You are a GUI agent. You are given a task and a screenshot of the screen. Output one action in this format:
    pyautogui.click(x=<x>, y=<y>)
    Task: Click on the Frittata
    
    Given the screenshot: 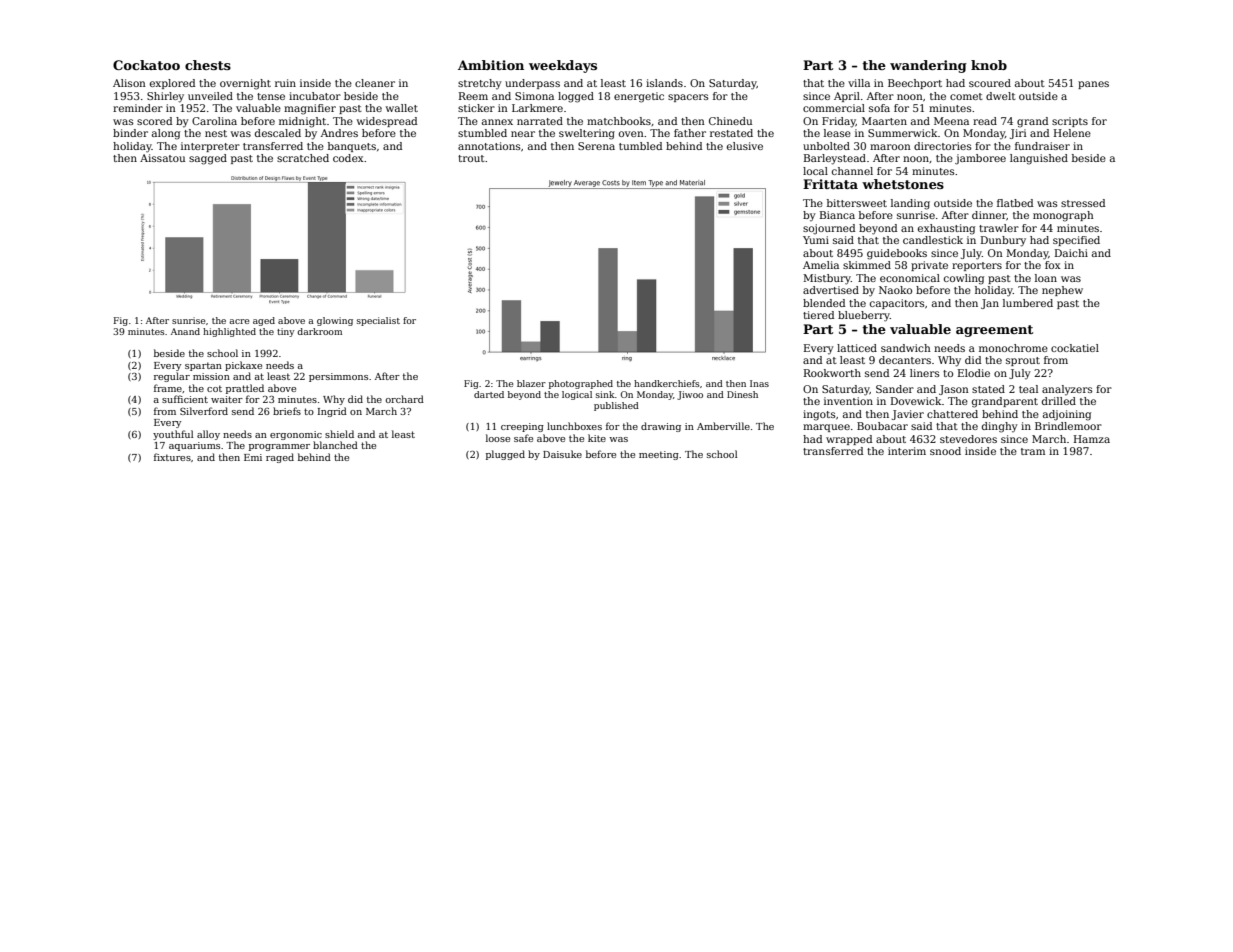 What is the action you would take?
    pyautogui.click(x=830, y=184)
